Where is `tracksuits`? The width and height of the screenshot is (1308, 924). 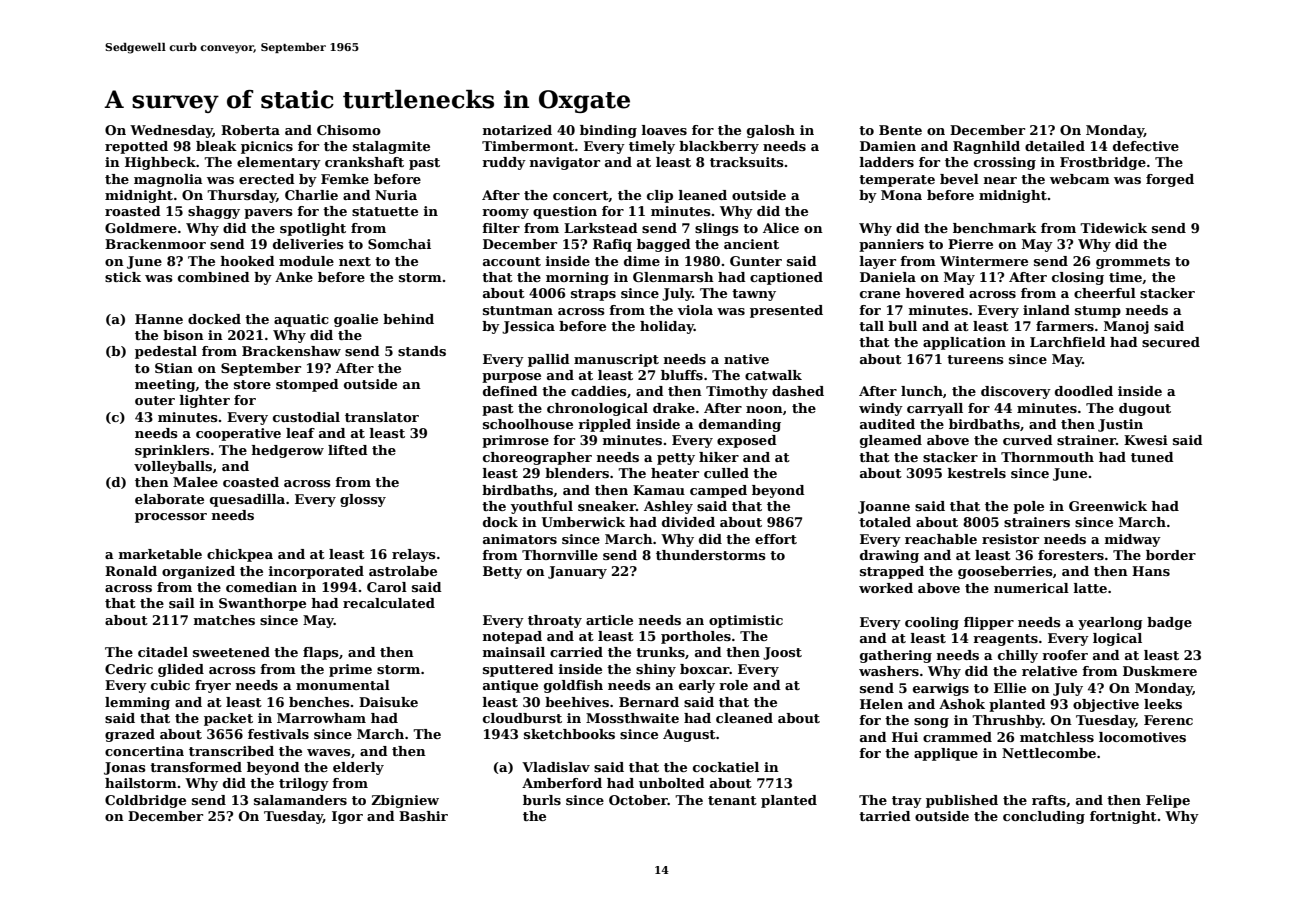
tracksuits is located at coordinates (747, 162).
